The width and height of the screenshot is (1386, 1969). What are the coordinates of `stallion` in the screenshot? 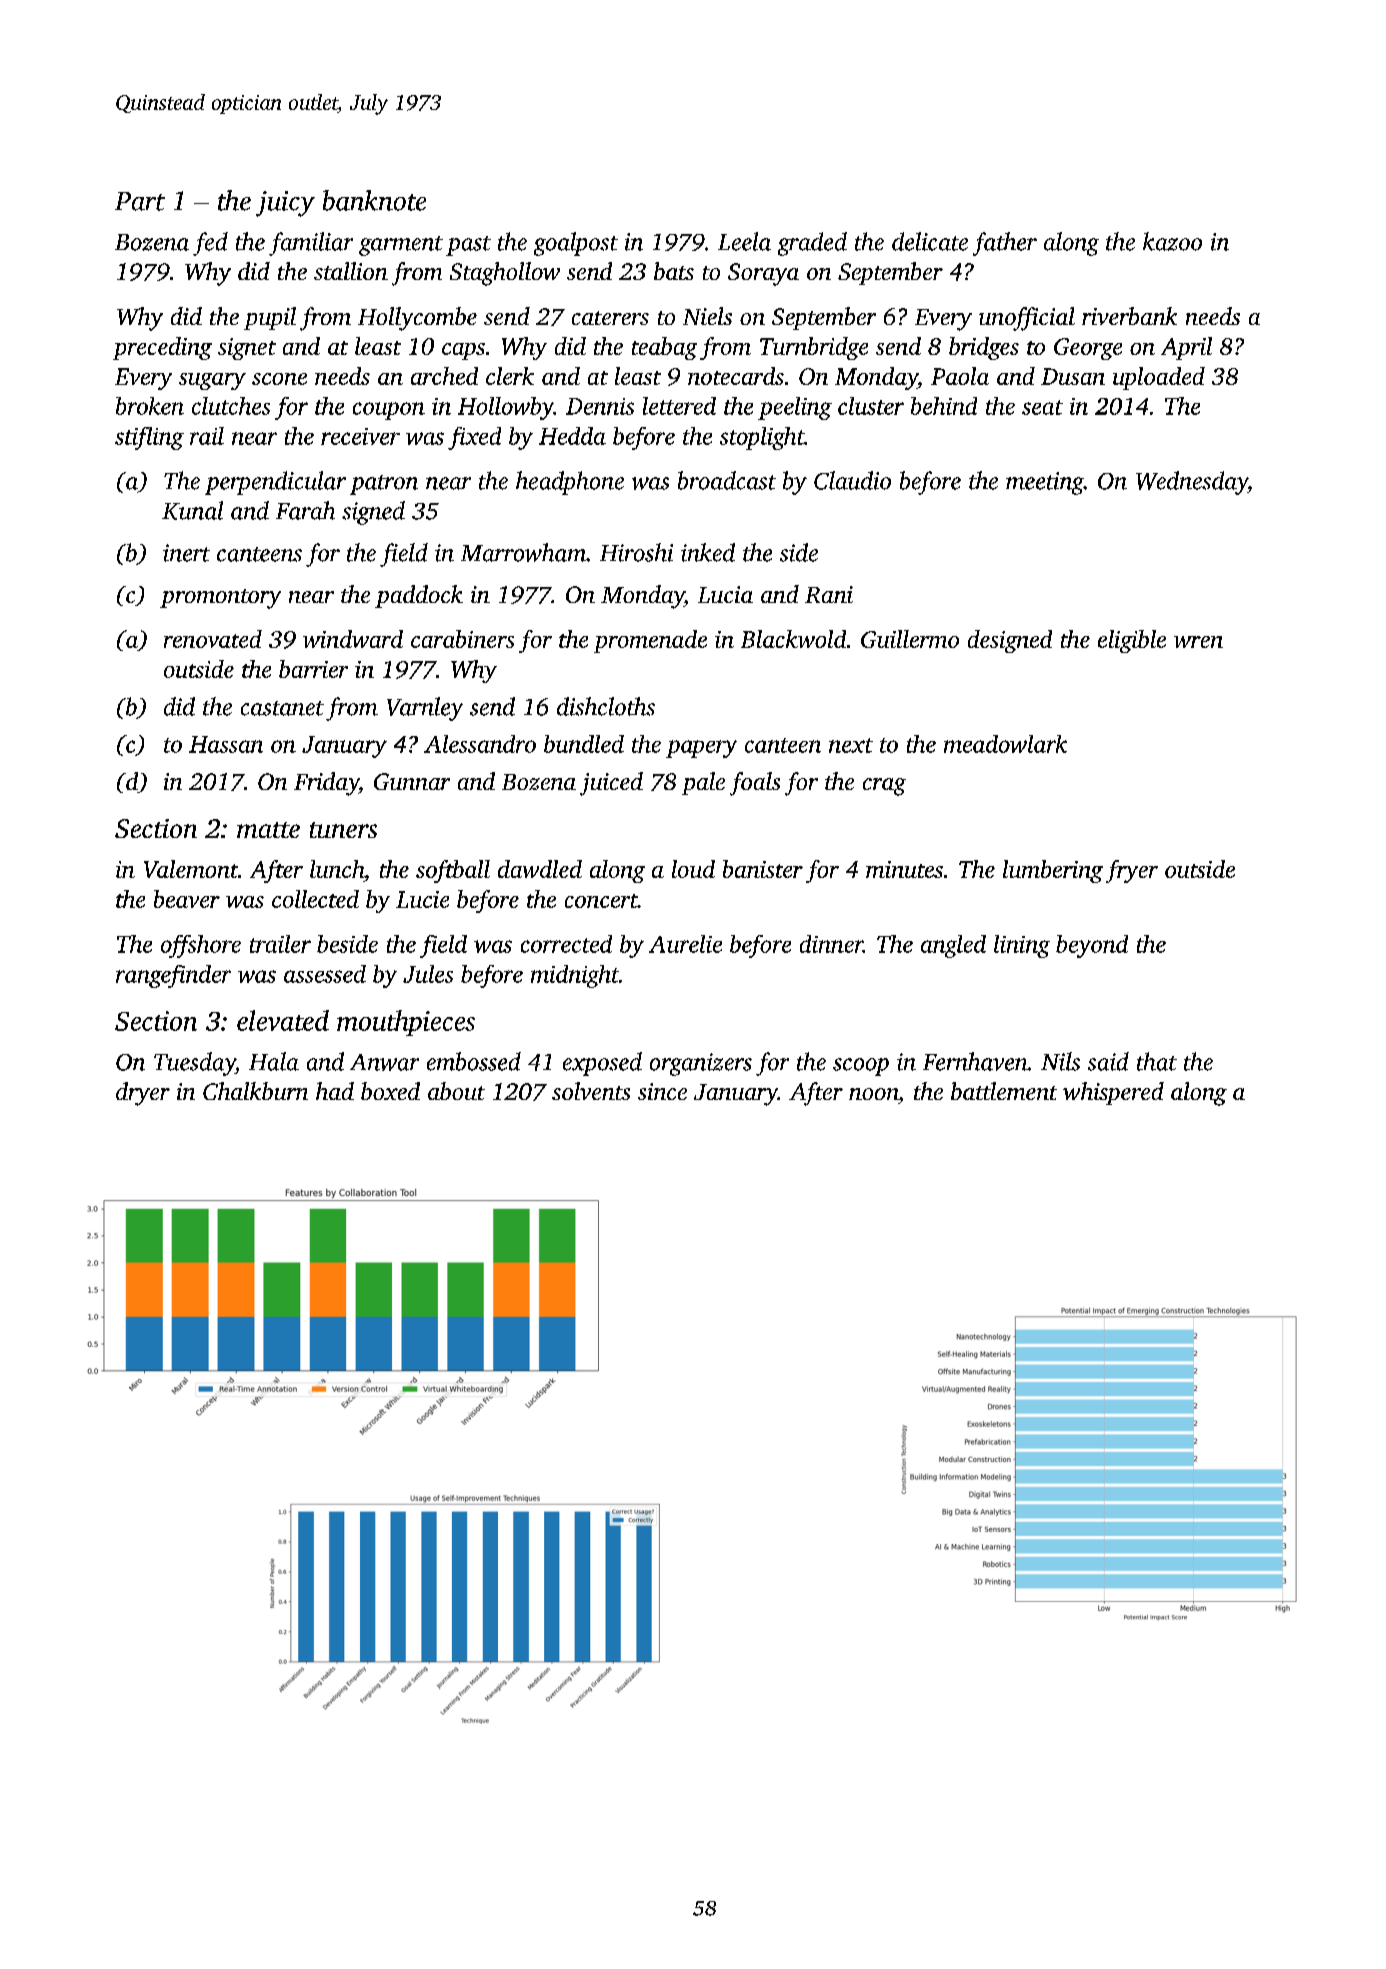 It's located at (351, 271).
